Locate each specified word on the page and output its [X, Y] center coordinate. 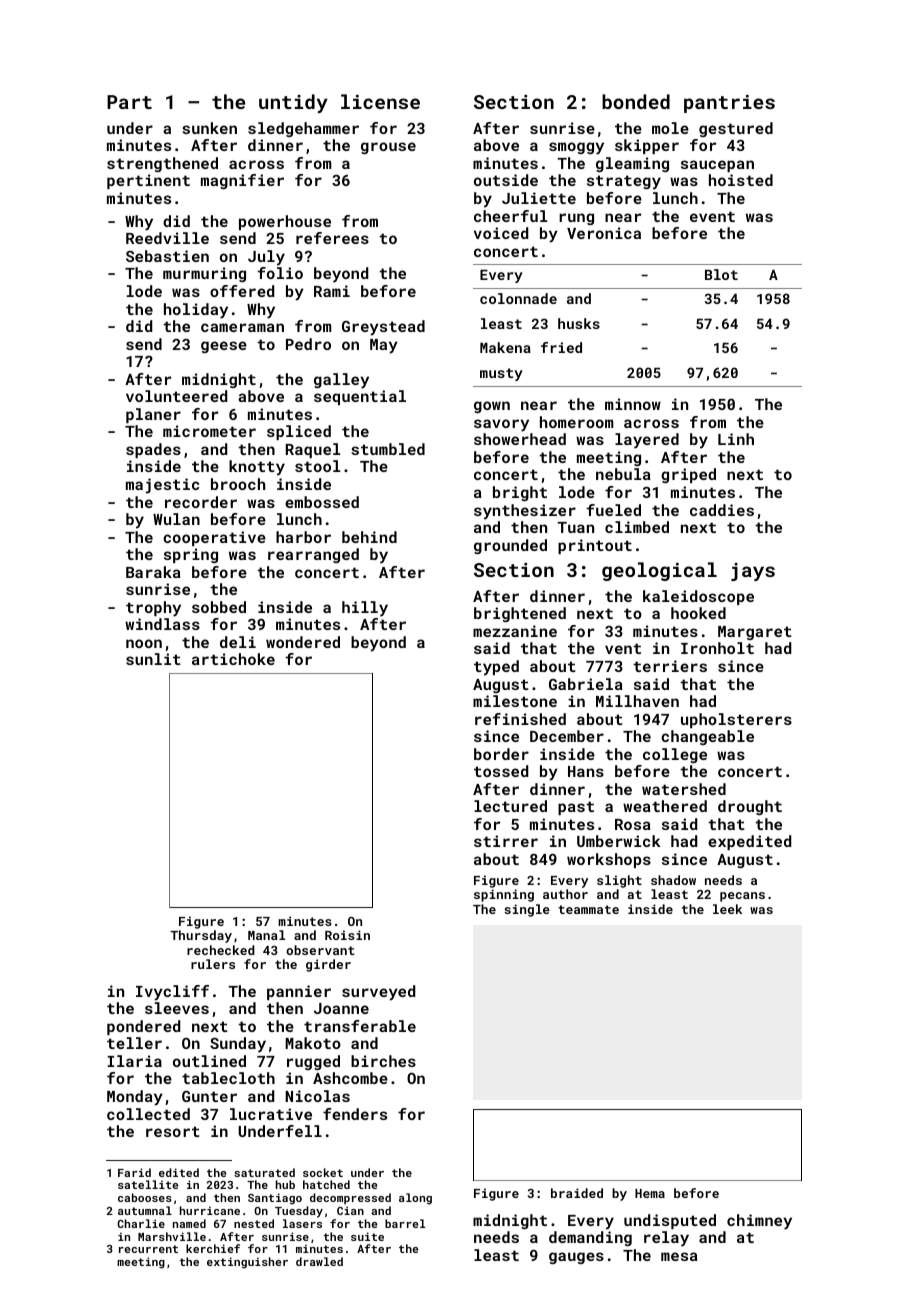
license [380, 101]
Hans [586, 771]
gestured [736, 129]
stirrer [506, 841]
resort [173, 1131]
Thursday [201, 936]
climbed [637, 527]
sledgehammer [303, 129]
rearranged [313, 555]
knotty [257, 468]
